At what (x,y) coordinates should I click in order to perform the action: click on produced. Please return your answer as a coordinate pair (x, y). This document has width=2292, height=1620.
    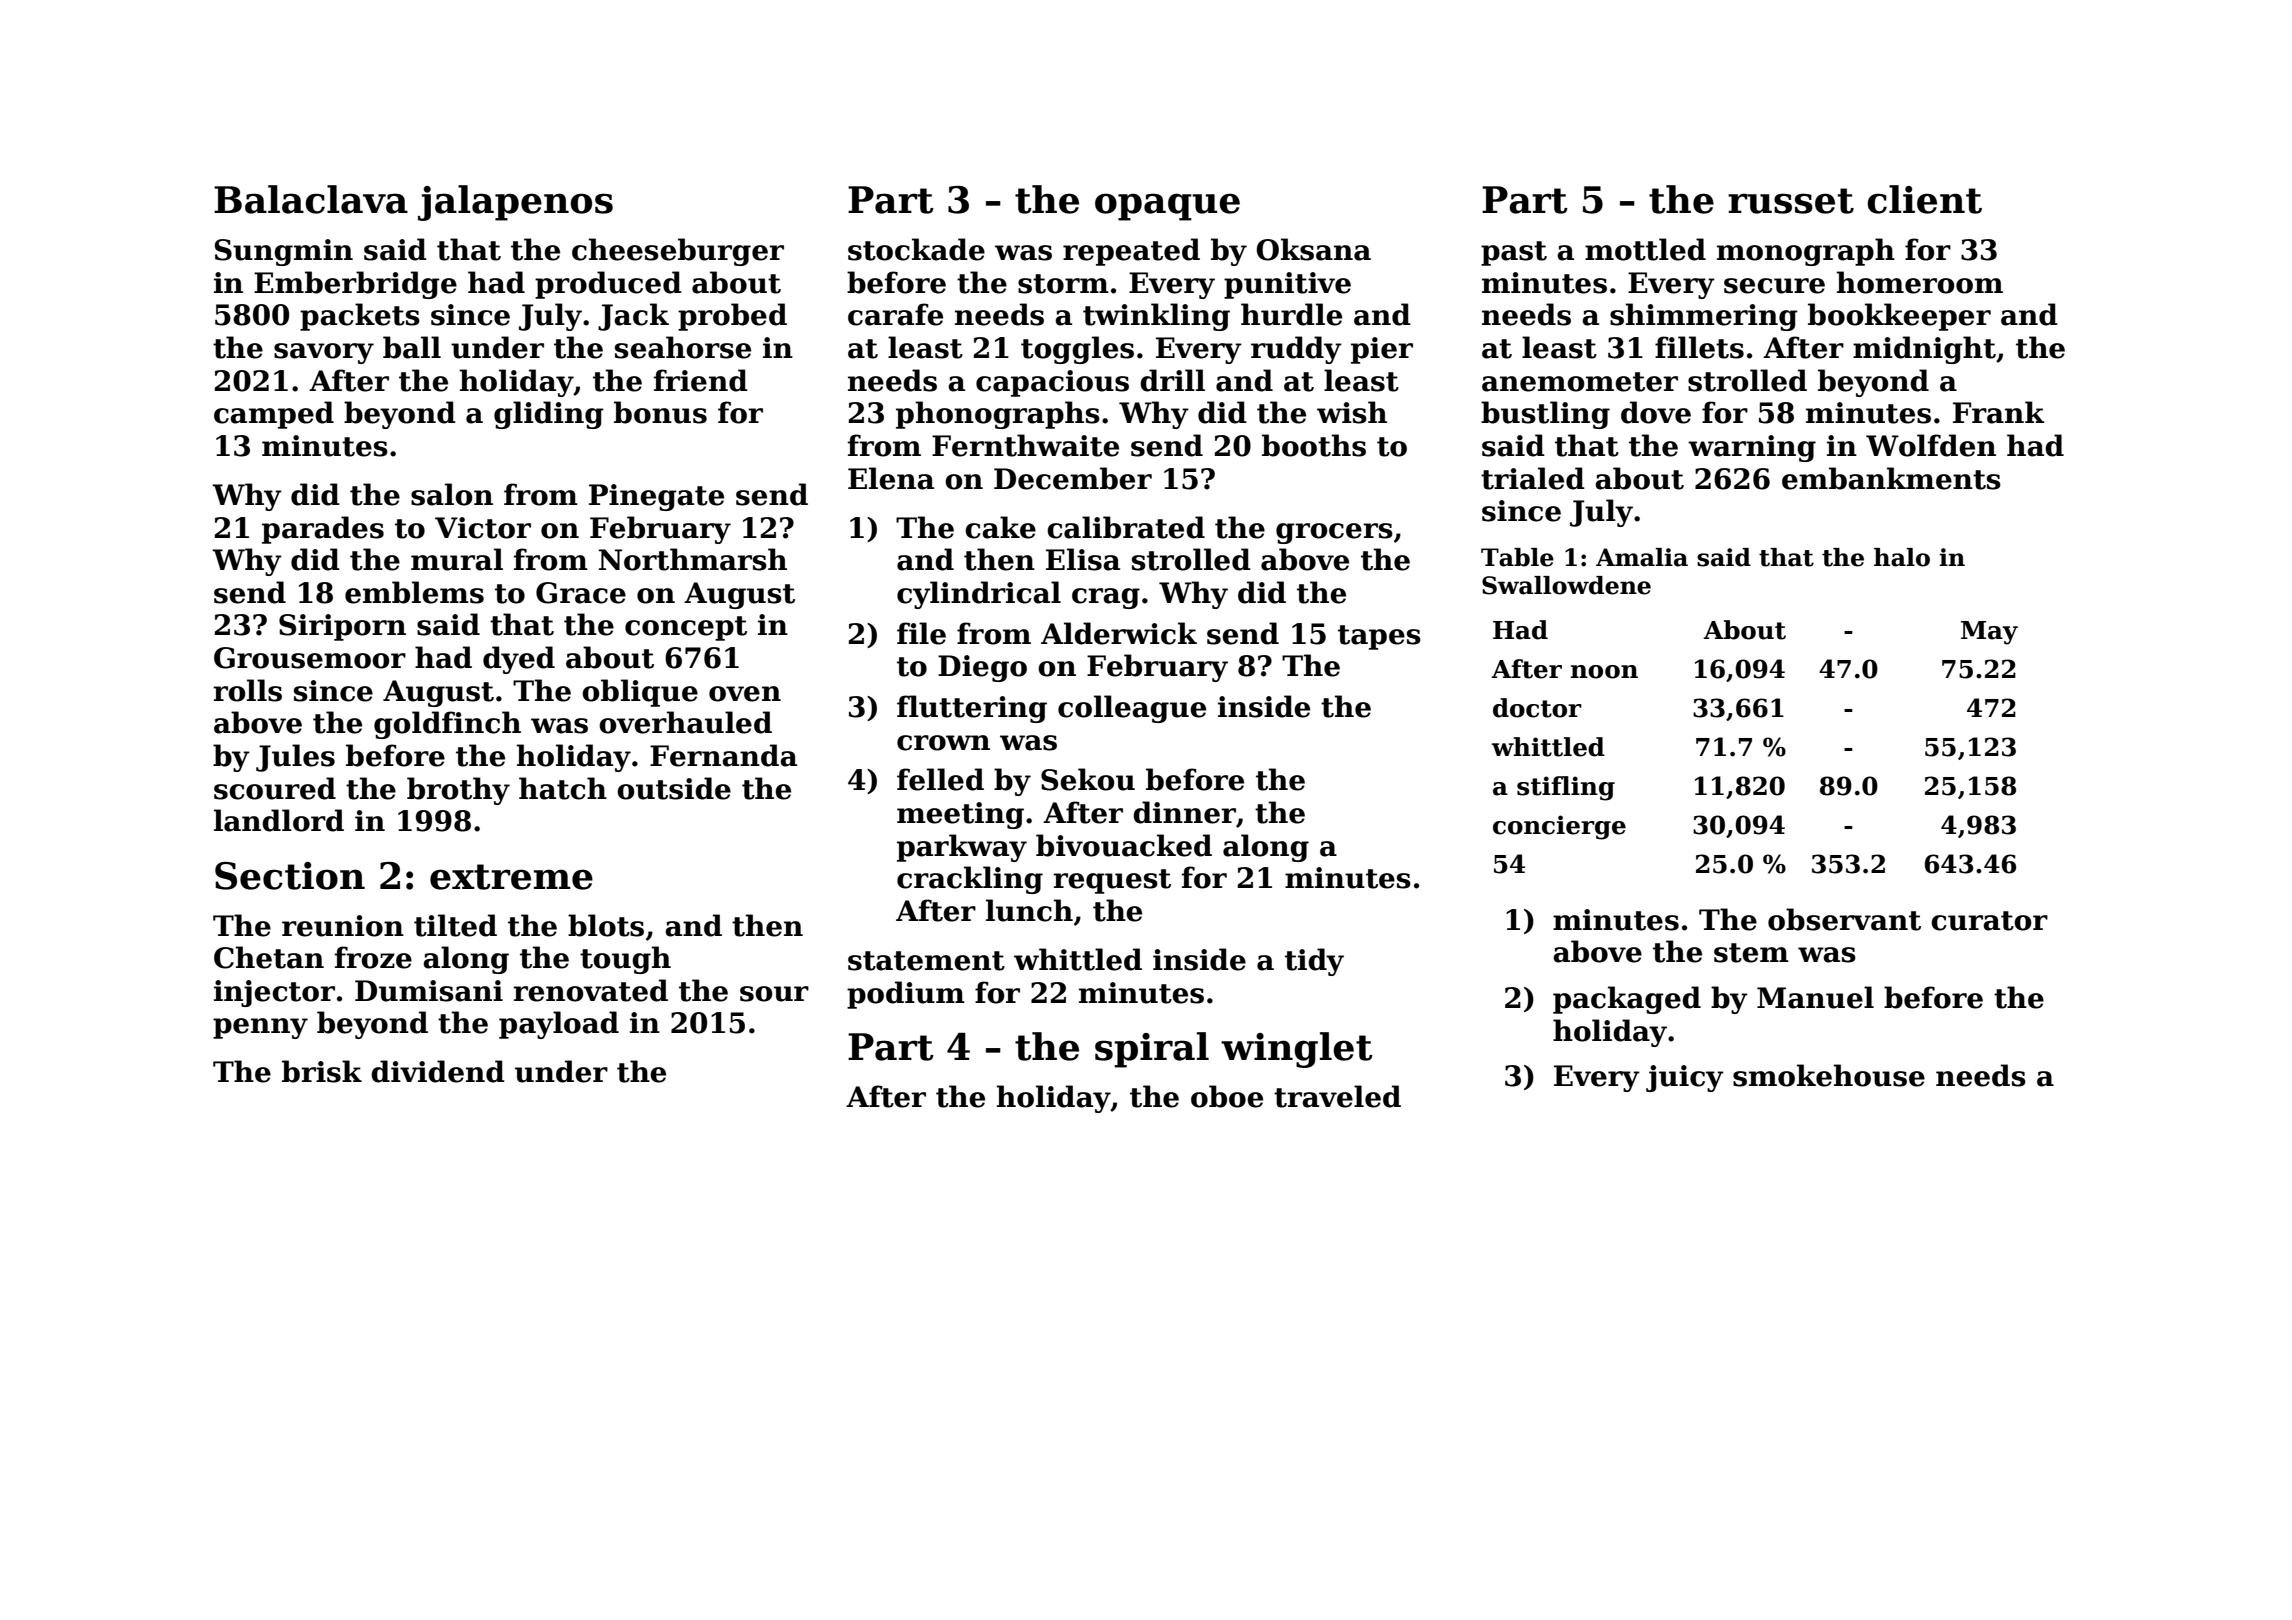
    Looking at the image, I should click on (608, 285).
